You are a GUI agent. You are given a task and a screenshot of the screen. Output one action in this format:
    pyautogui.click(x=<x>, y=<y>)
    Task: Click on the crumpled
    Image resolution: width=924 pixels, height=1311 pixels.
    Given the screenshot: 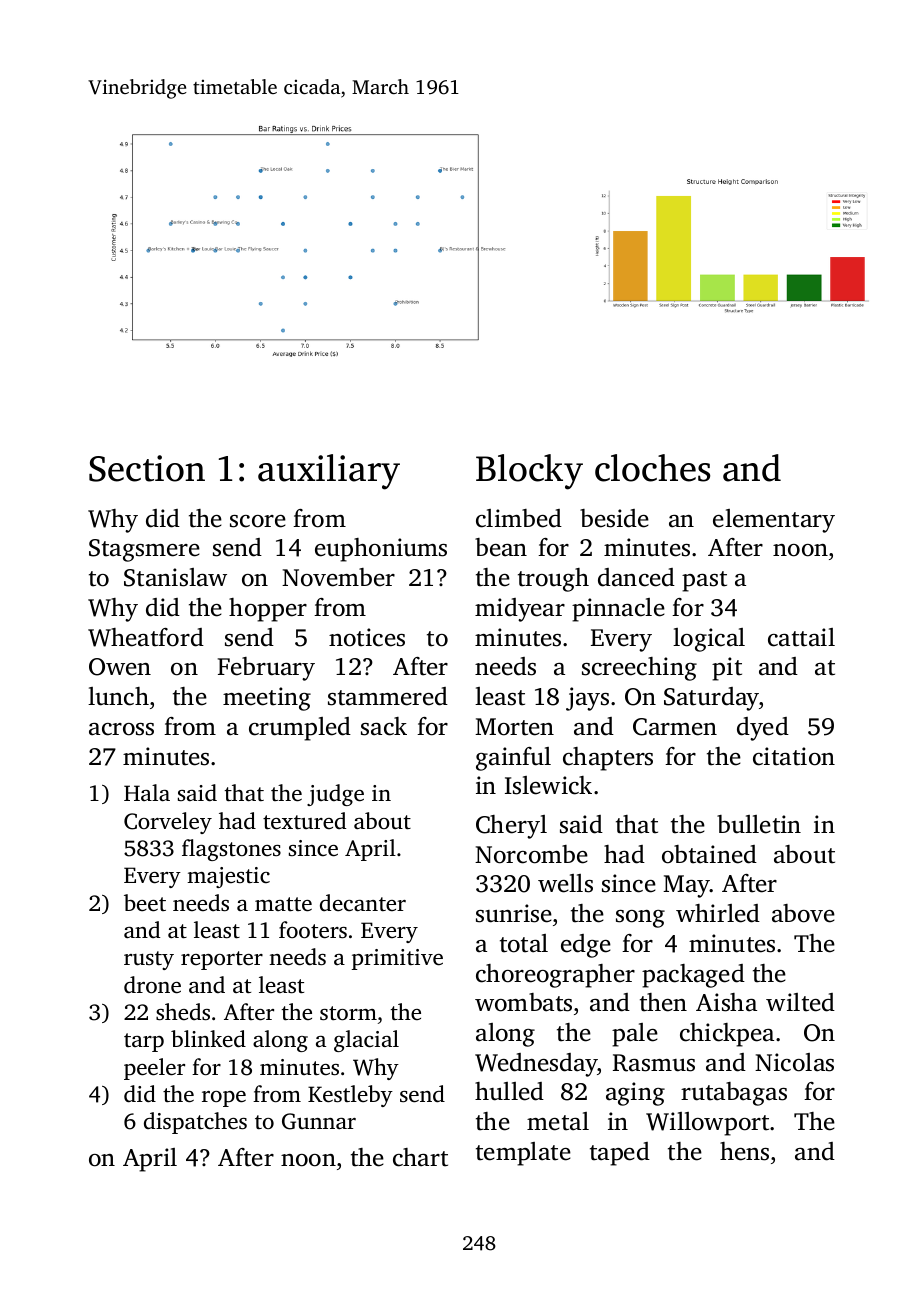 What is the action you would take?
    pyautogui.click(x=300, y=729)
